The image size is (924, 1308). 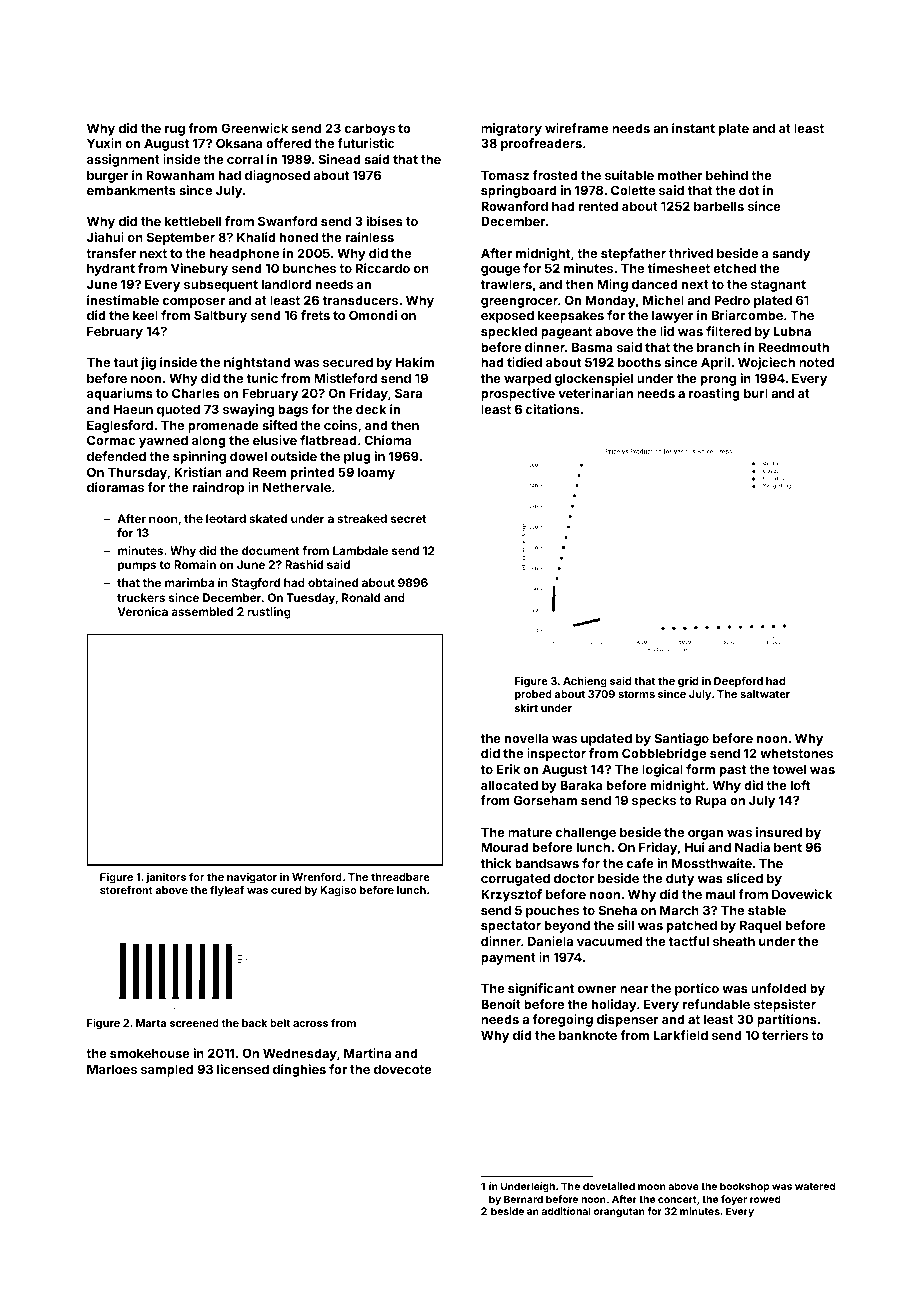 What do you see at coordinates (202, 611) in the screenshot?
I see `assembled` at bounding box center [202, 611].
